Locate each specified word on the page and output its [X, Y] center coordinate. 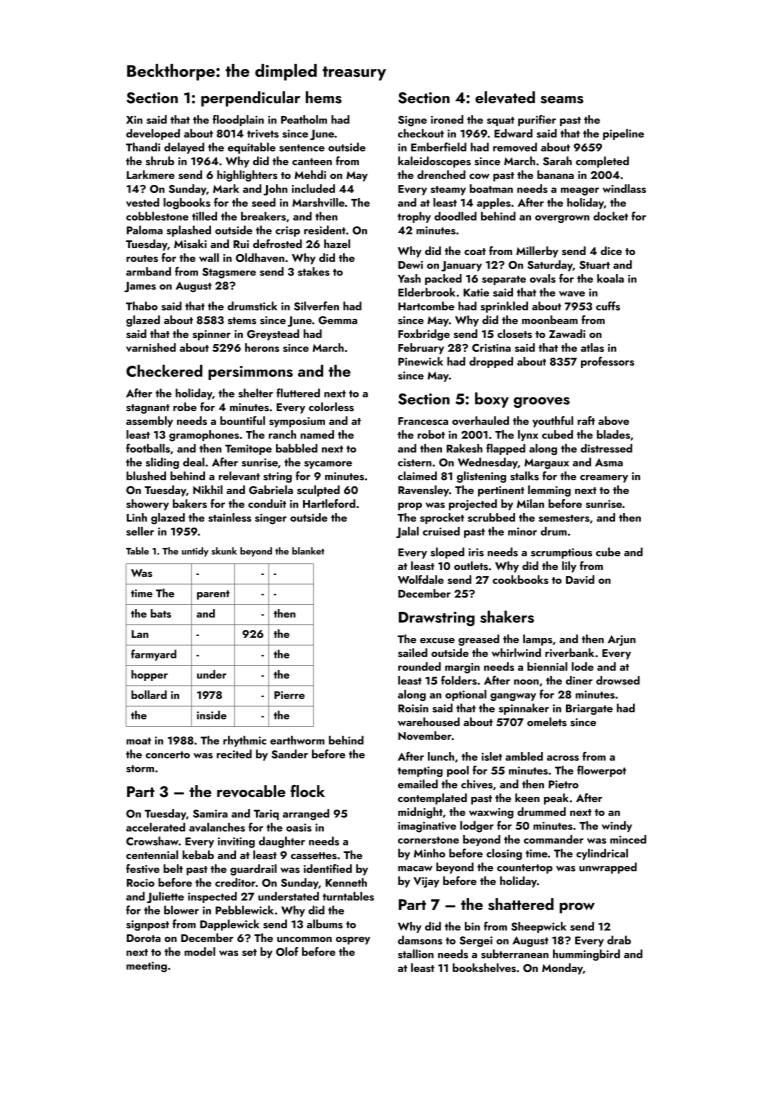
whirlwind [516, 652]
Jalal [407, 532]
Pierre [289, 695]
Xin [134, 120]
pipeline [623, 134]
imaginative [427, 827]
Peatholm [304, 119]
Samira [210, 813]
